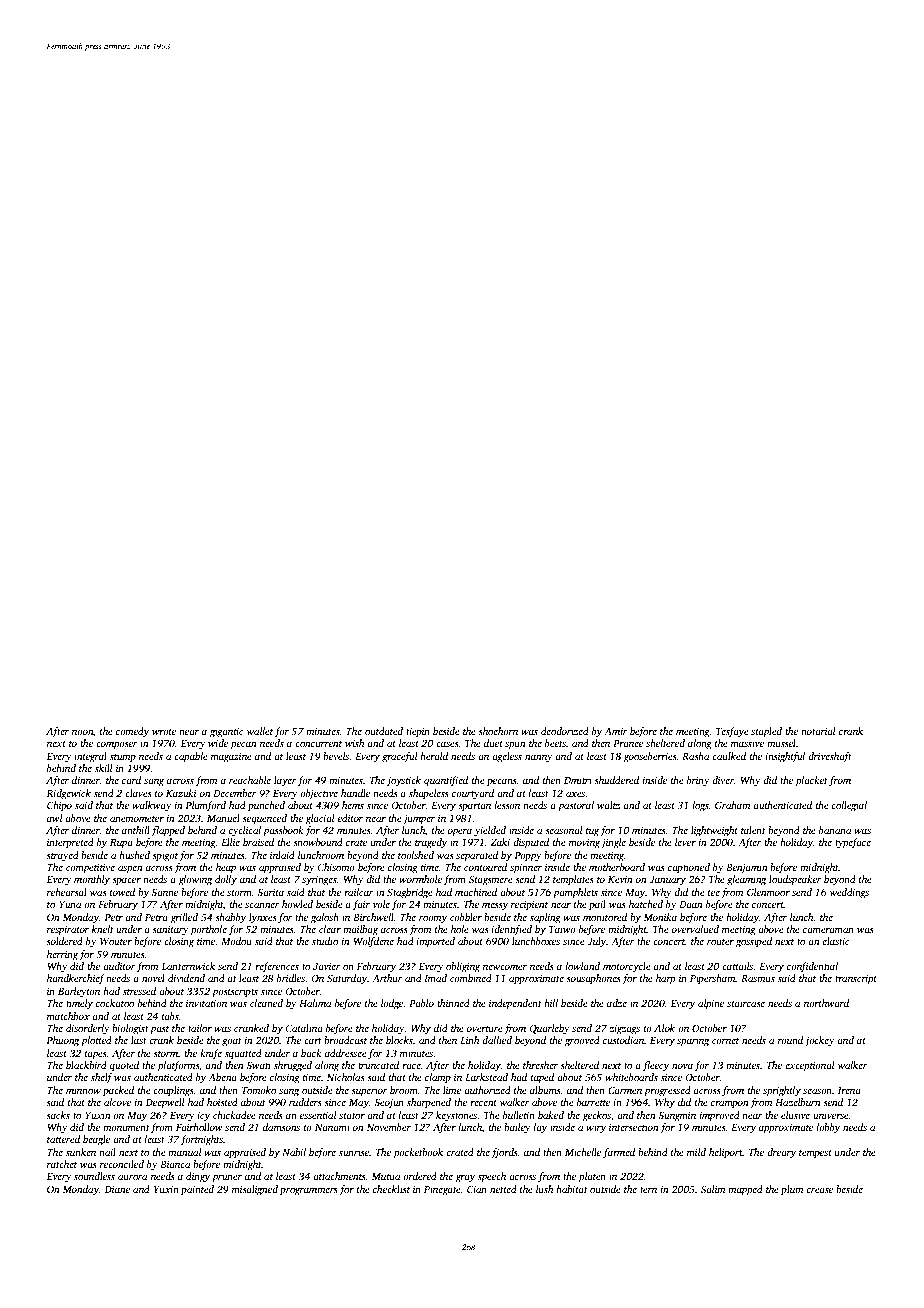  What do you see at coordinates (255, 1190) in the image?
I see `misaligned` at bounding box center [255, 1190].
